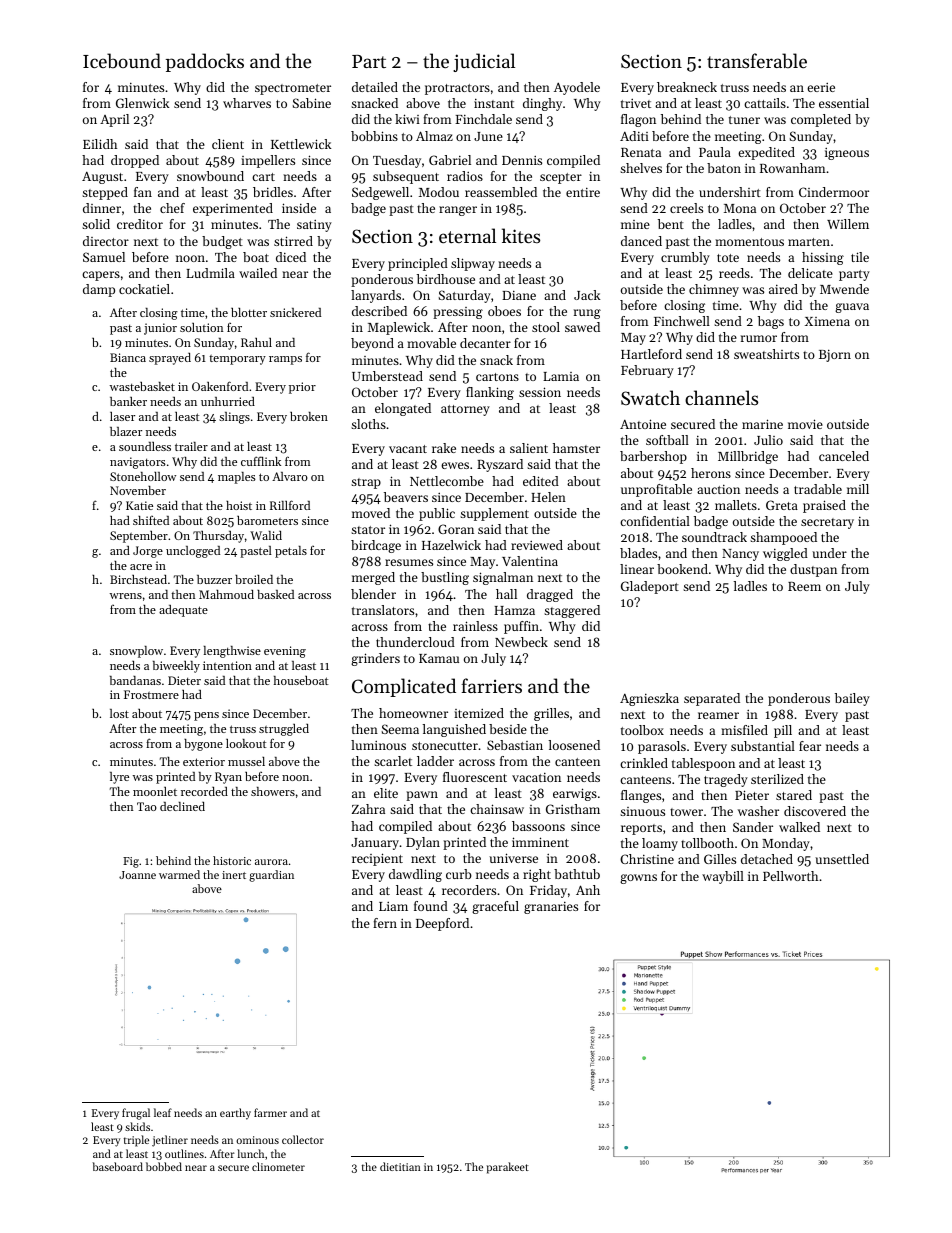  What do you see at coordinates (537, 545) in the image?
I see `reviewed` at bounding box center [537, 545].
